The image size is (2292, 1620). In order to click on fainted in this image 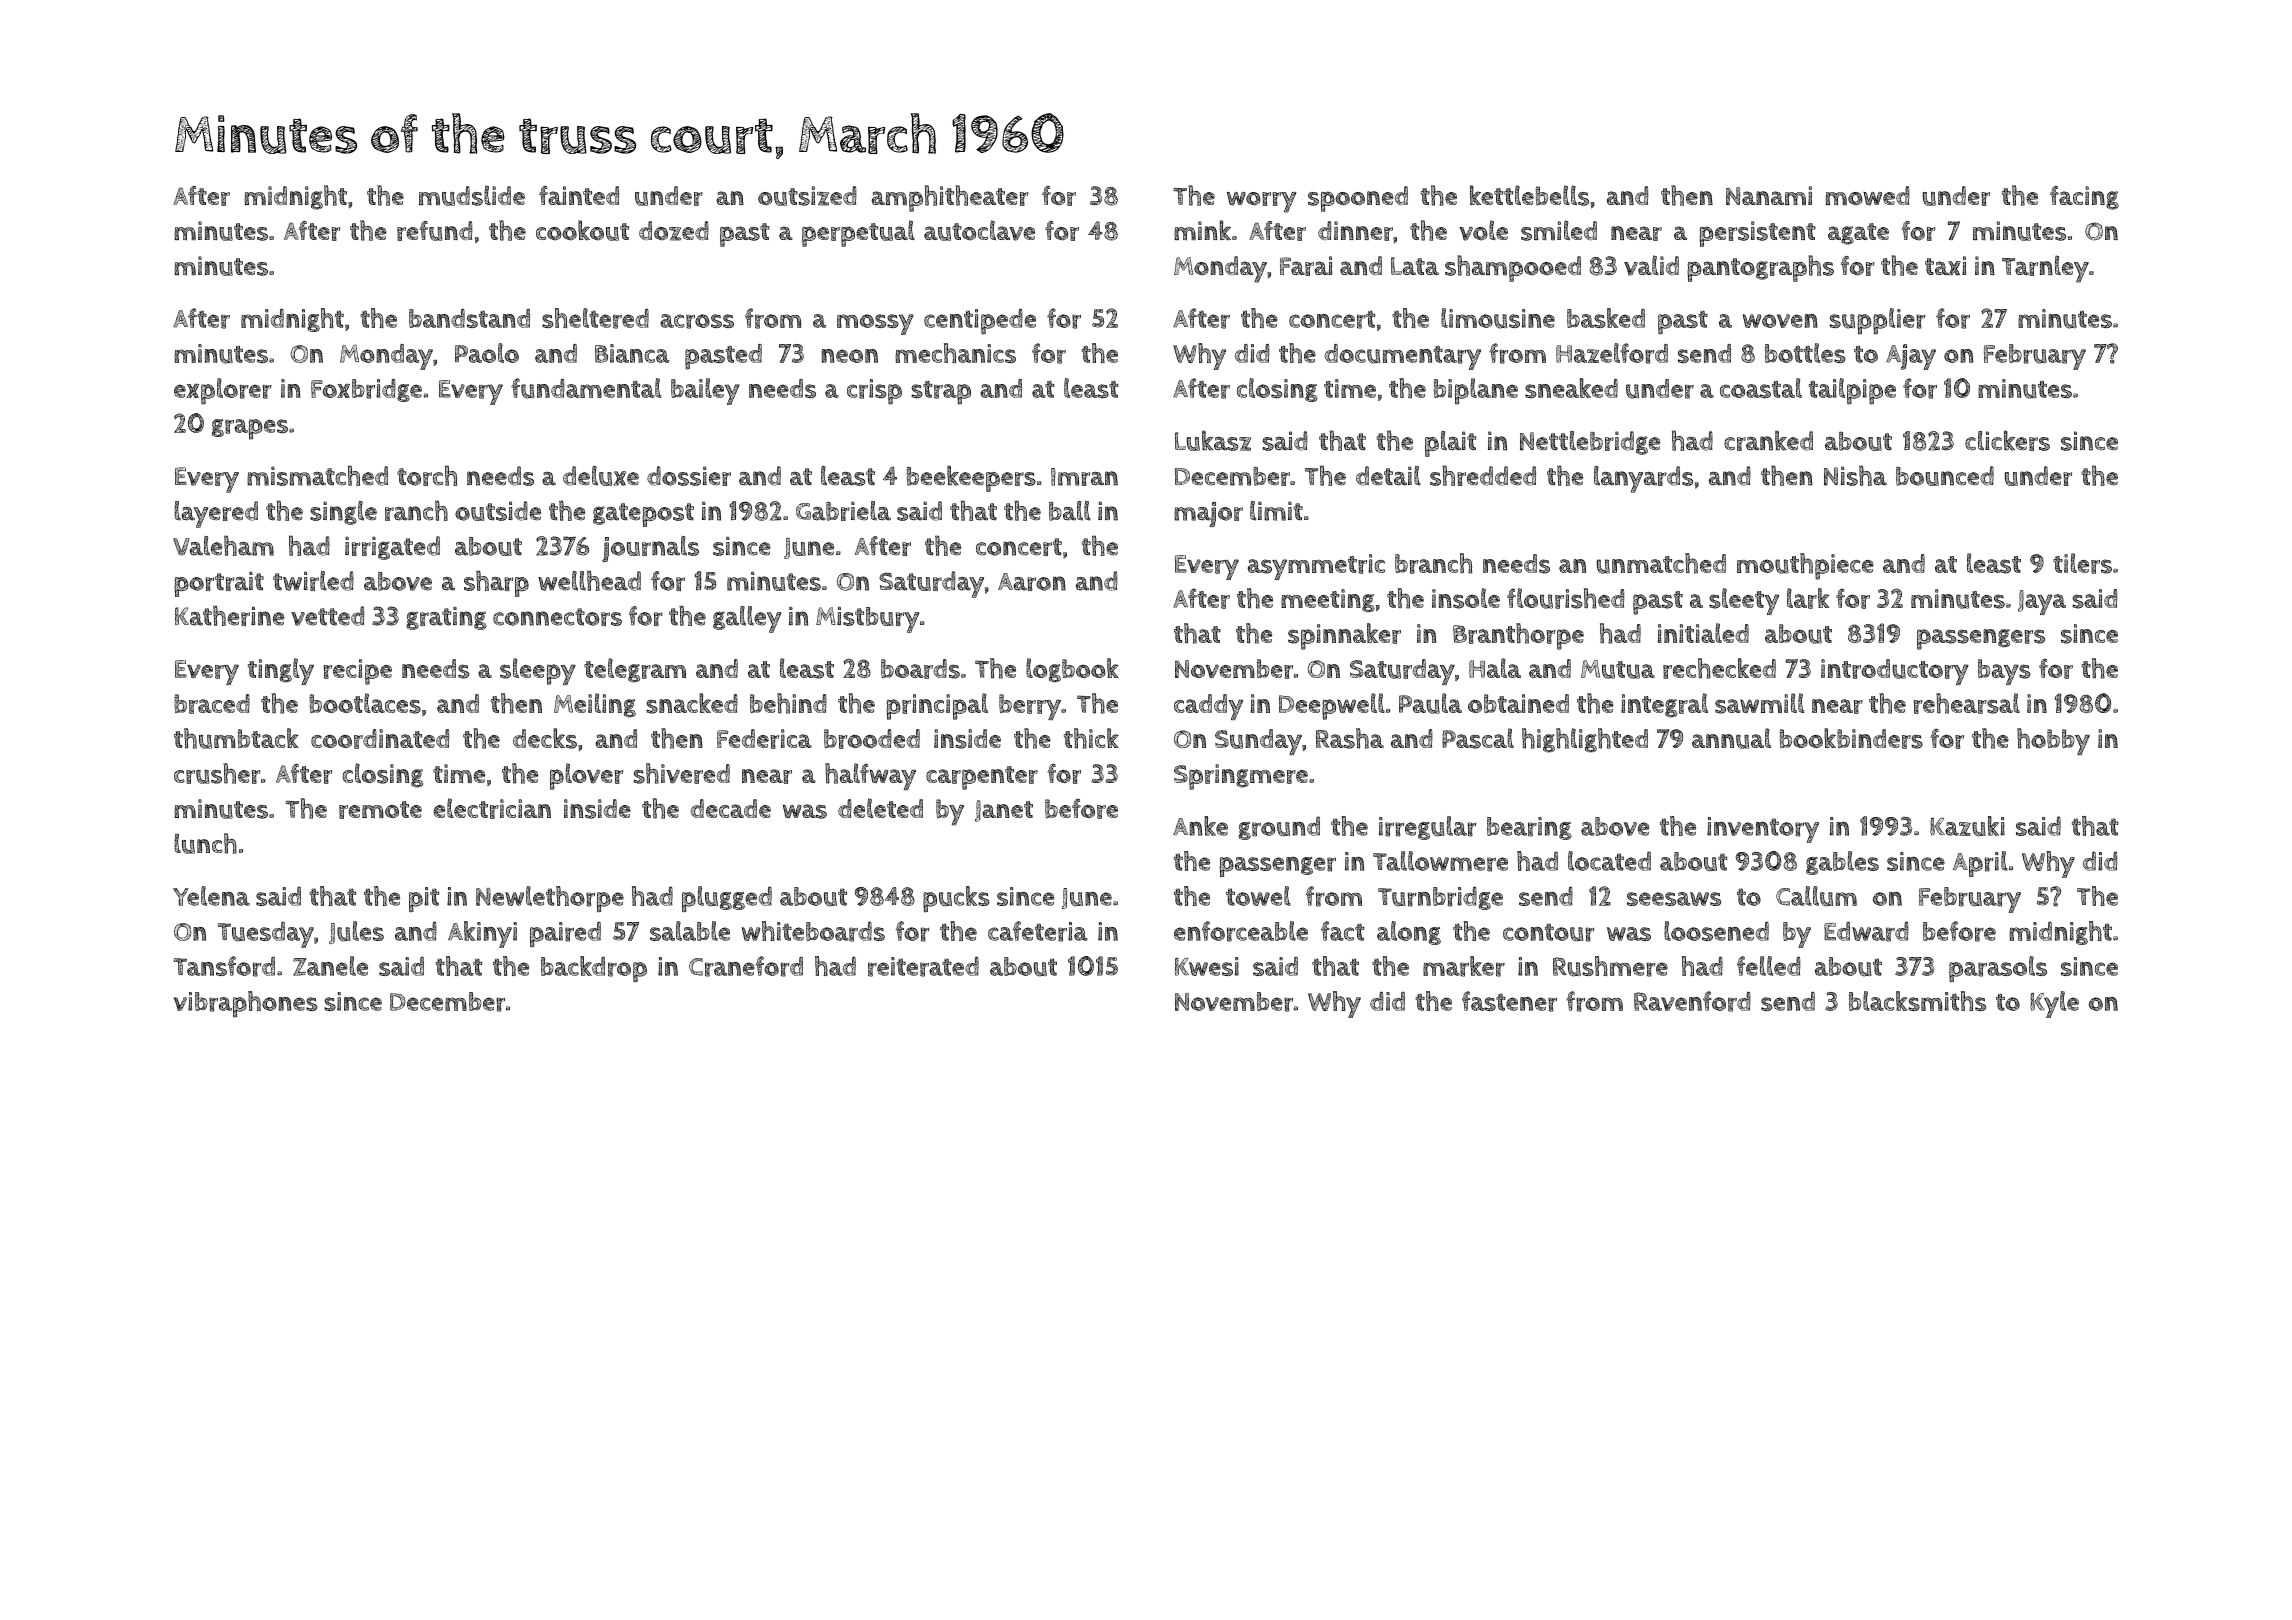, I will do `click(579, 195)`.
